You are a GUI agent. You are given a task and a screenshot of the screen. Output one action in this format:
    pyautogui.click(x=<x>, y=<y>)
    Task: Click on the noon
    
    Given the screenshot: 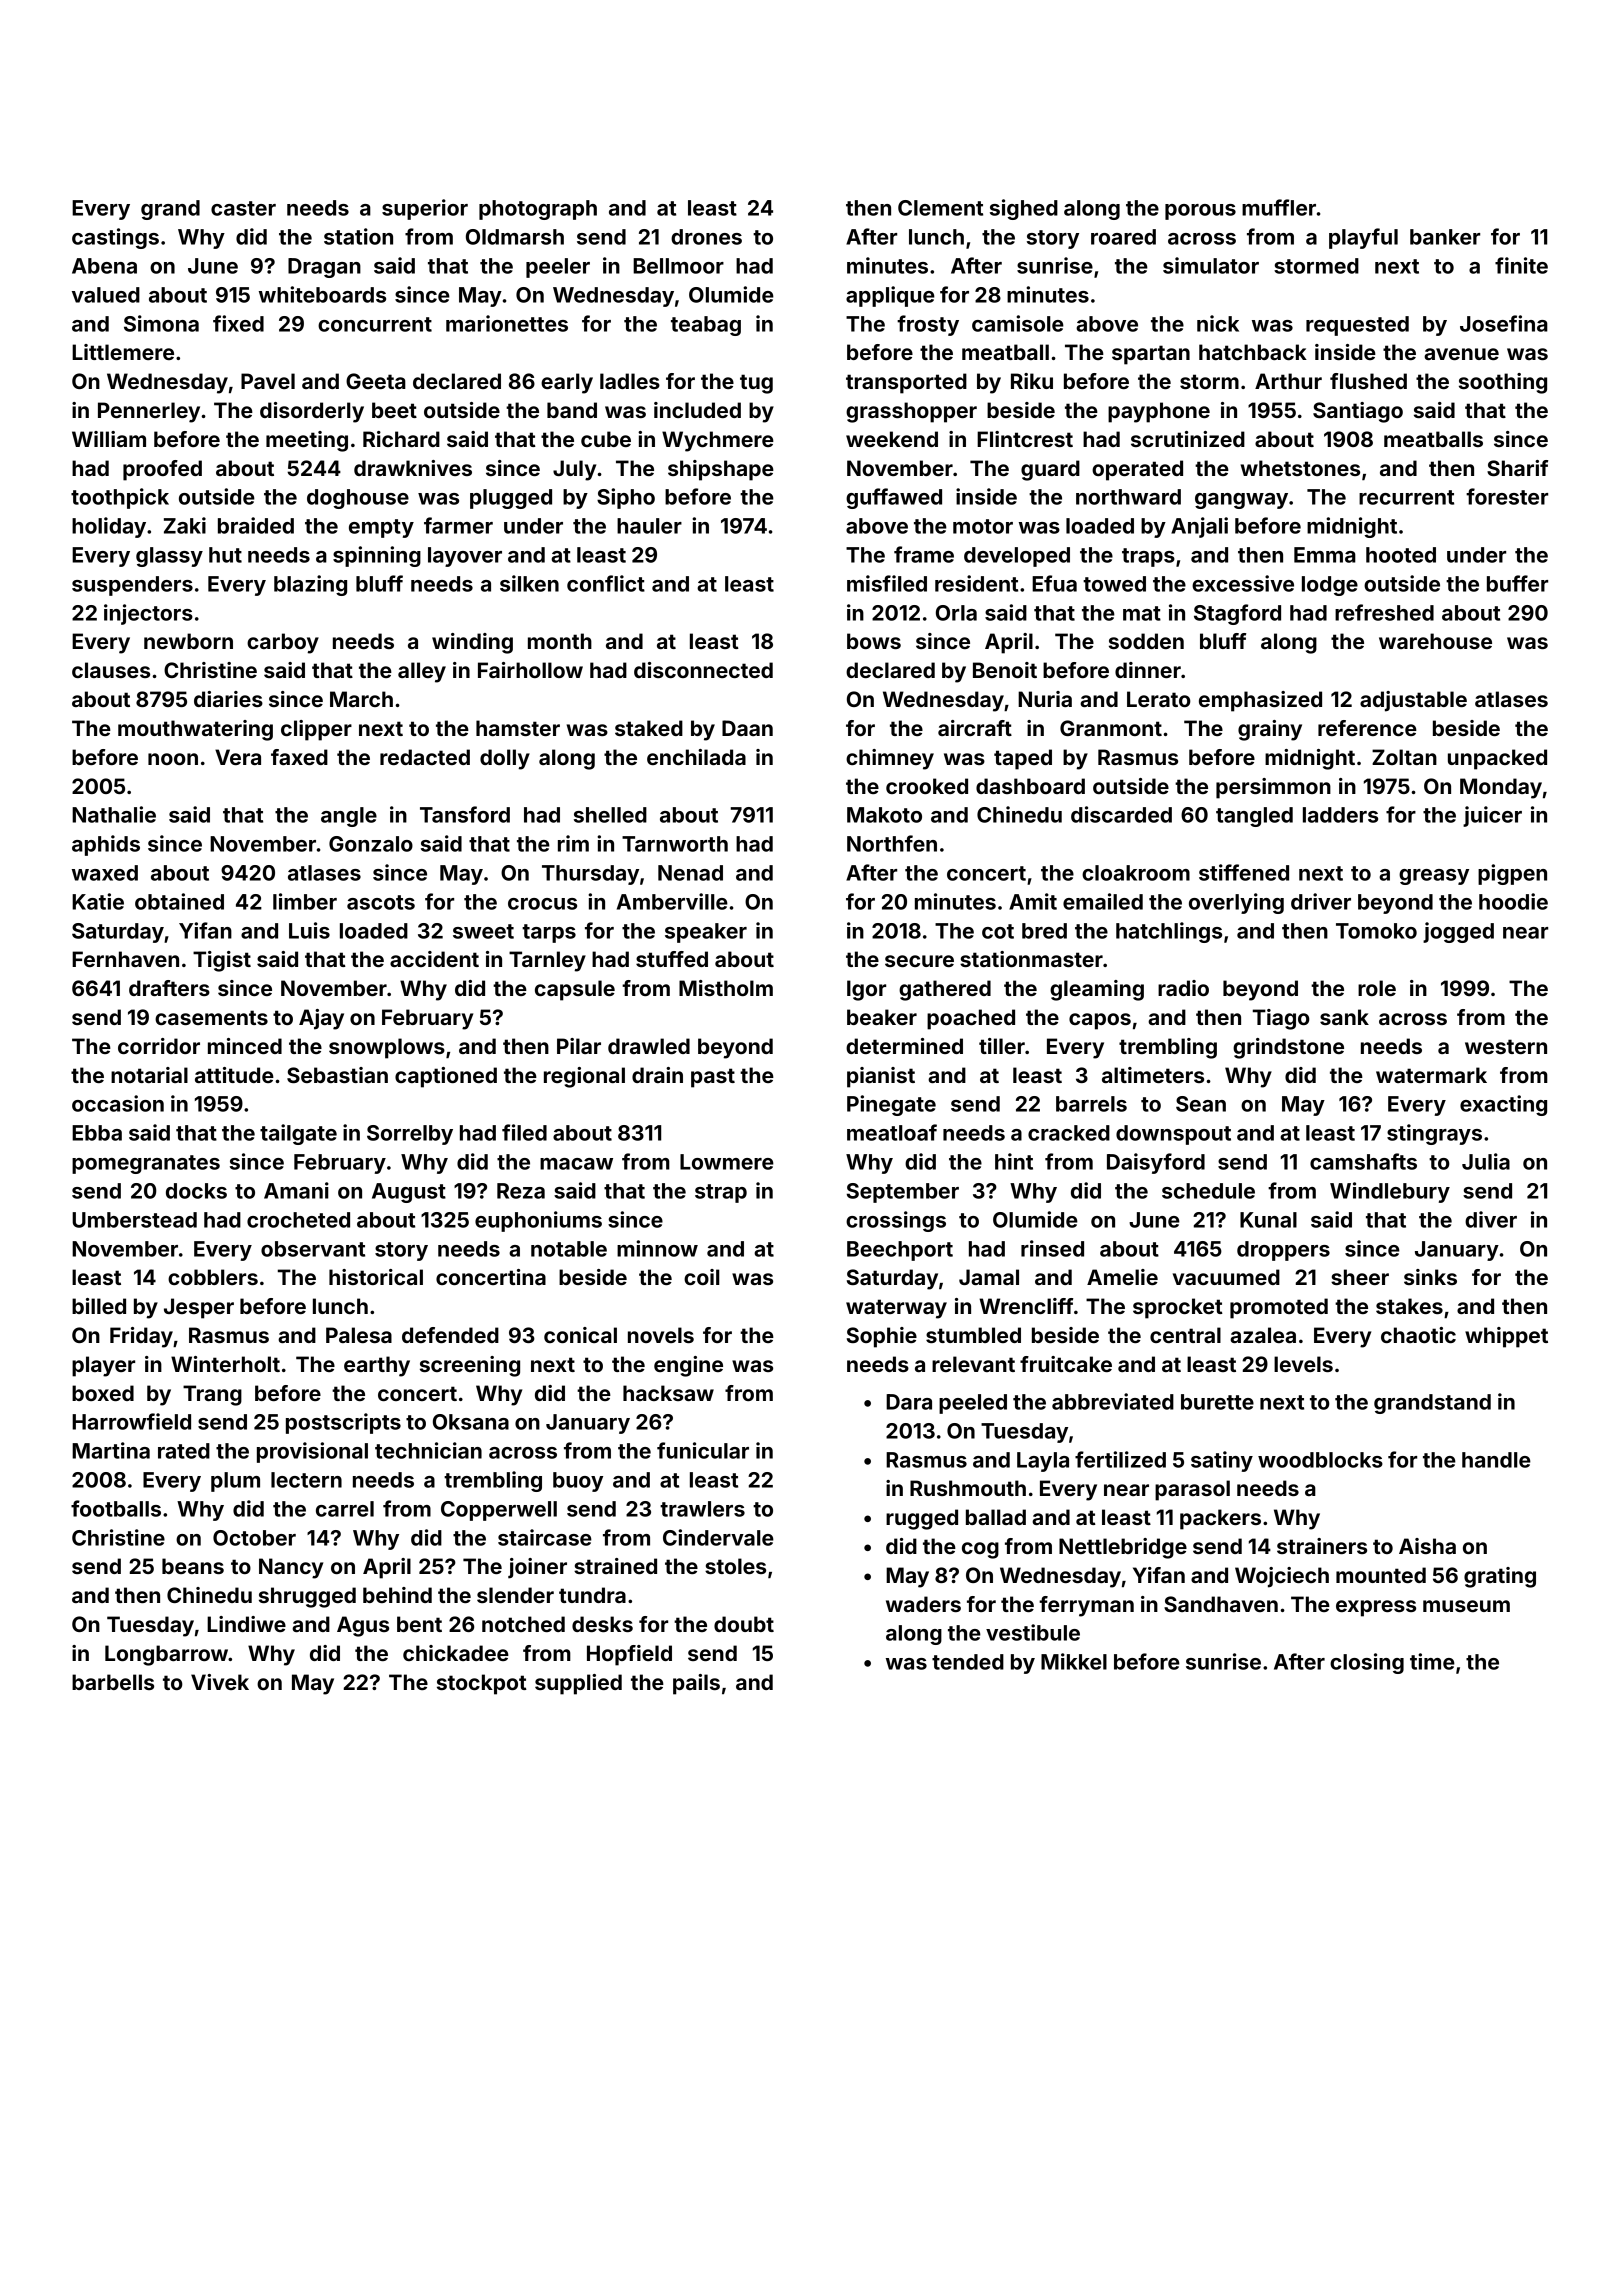 What is the action you would take?
    pyautogui.click(x=173, y=759)
